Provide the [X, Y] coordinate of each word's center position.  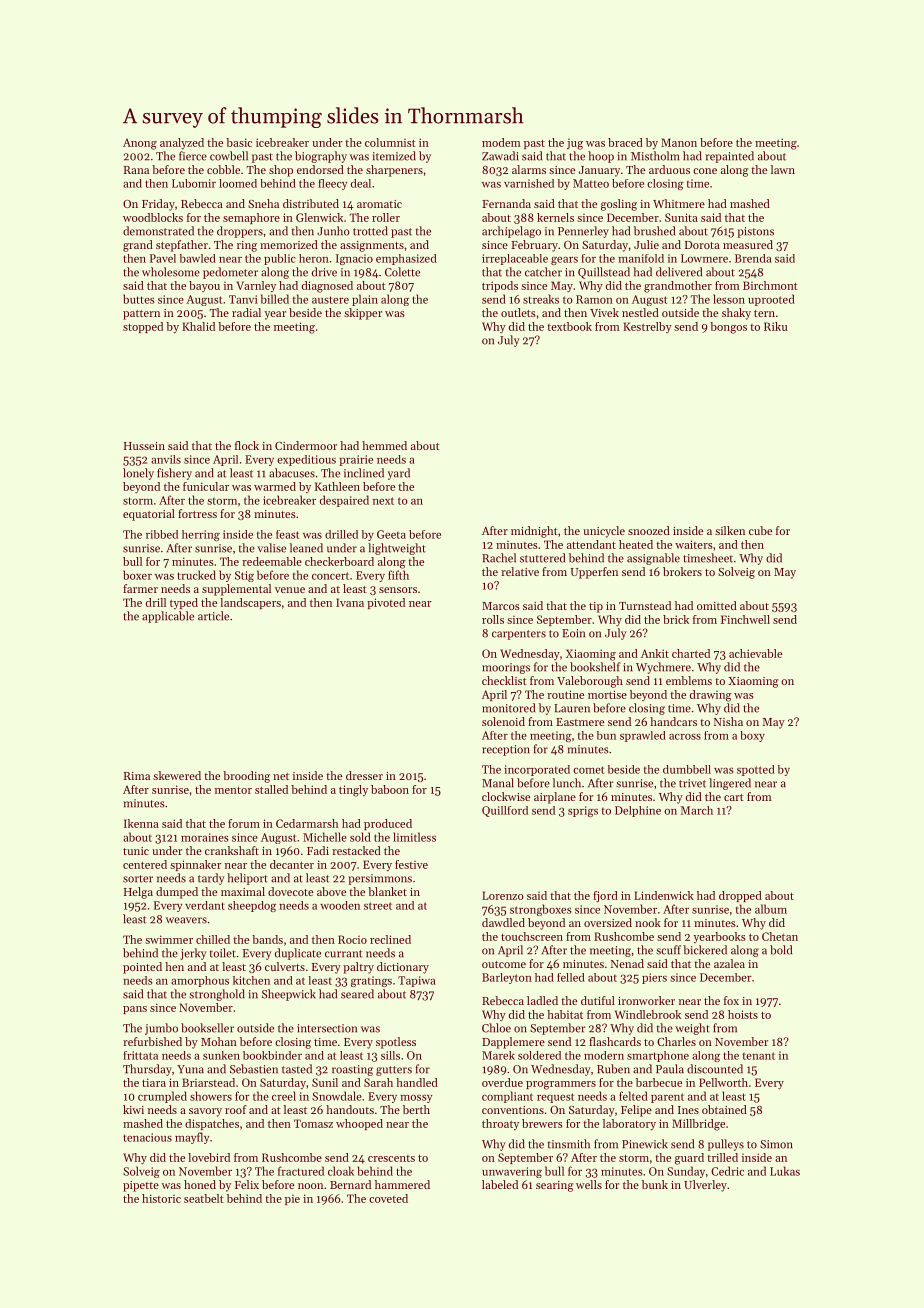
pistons [755, 232]
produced [388, 824]
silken [730, 530]
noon [310, 1186]
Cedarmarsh [307, 823]
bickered [705, 950]
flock [247, 445]
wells [589, 1184]
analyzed [182, 144]
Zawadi [500, 156]
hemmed [384, 445]
